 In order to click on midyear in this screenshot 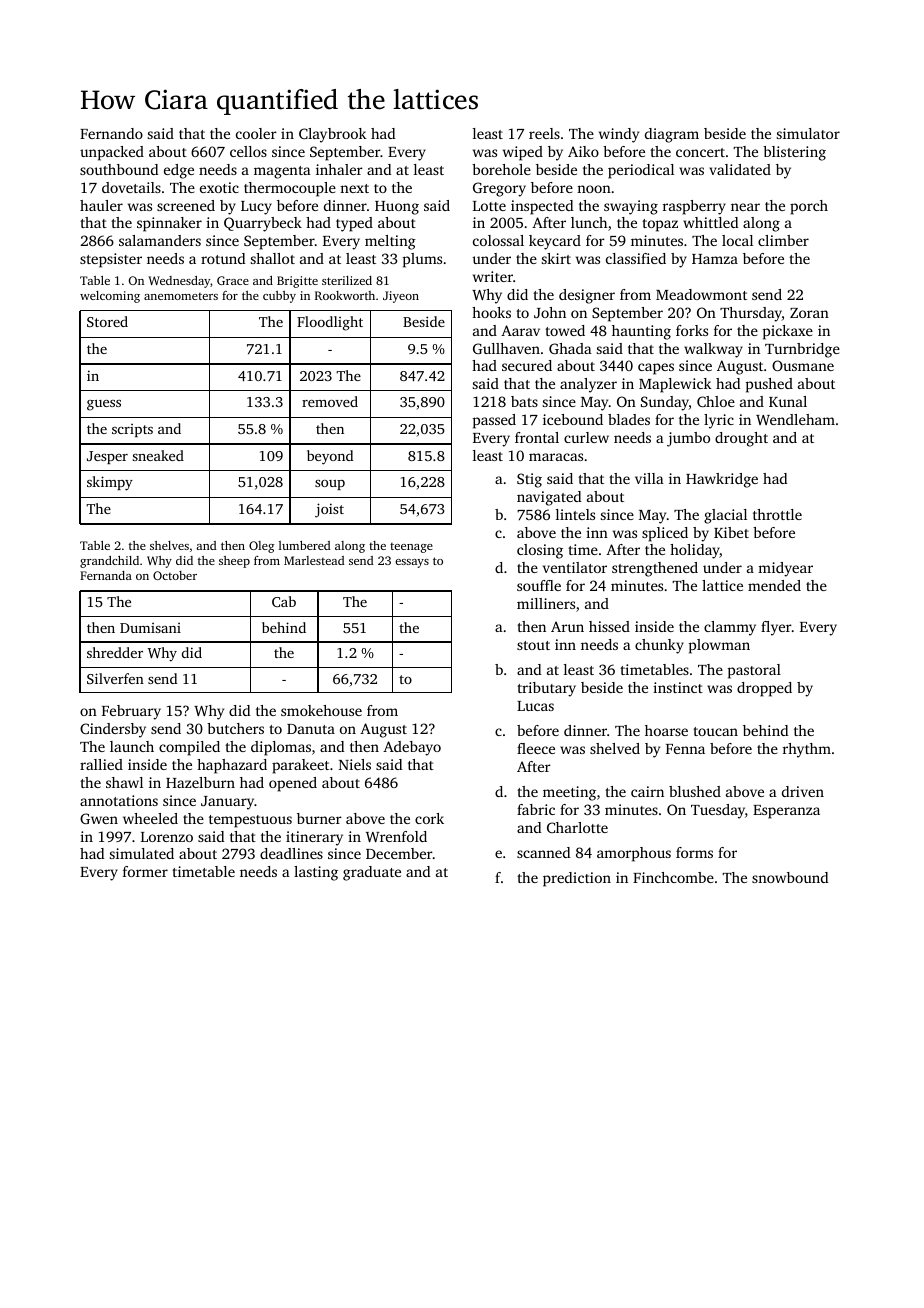, I will do `click(785, 569)`.
